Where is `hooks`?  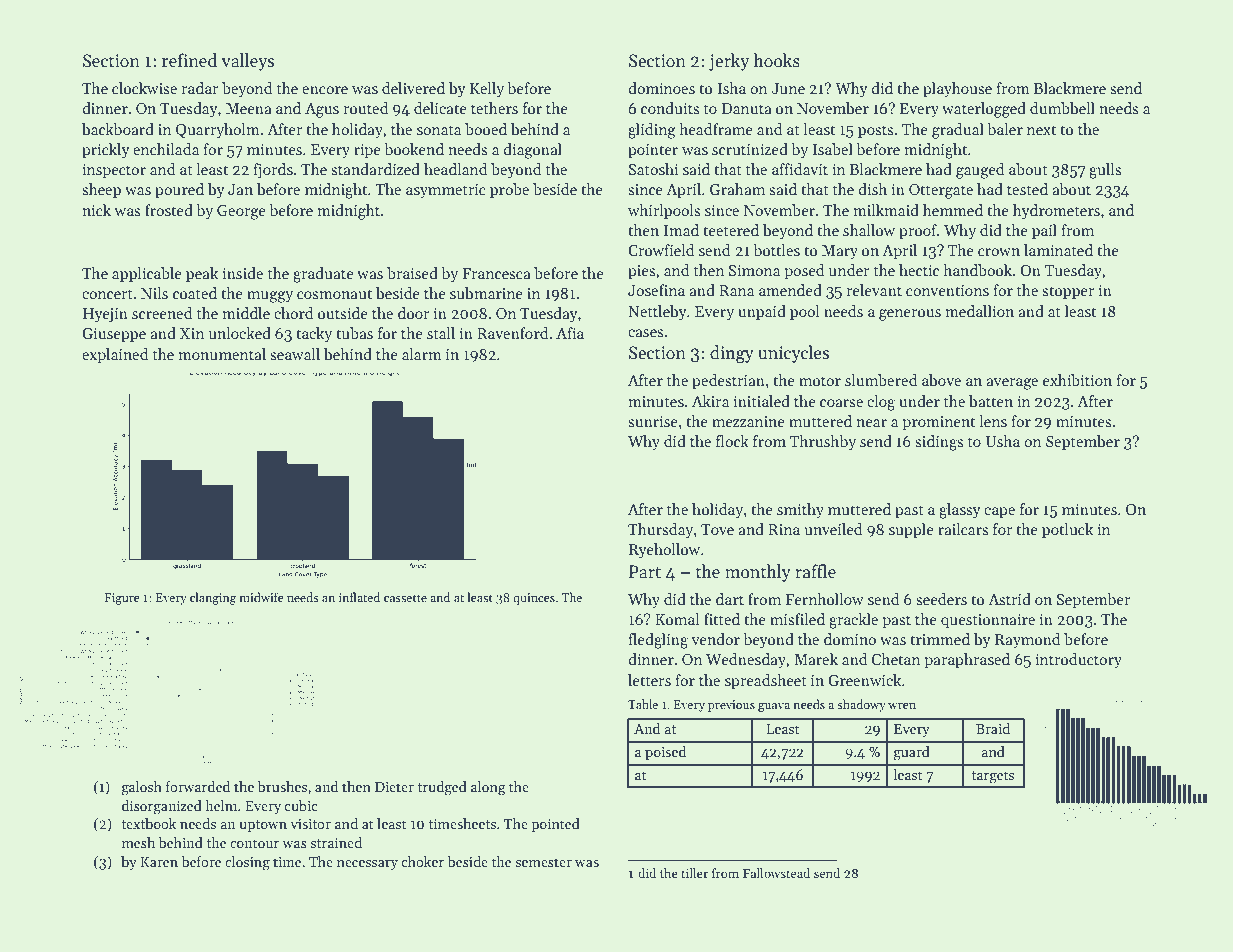
hooks is located at coordinates (776, 60).
